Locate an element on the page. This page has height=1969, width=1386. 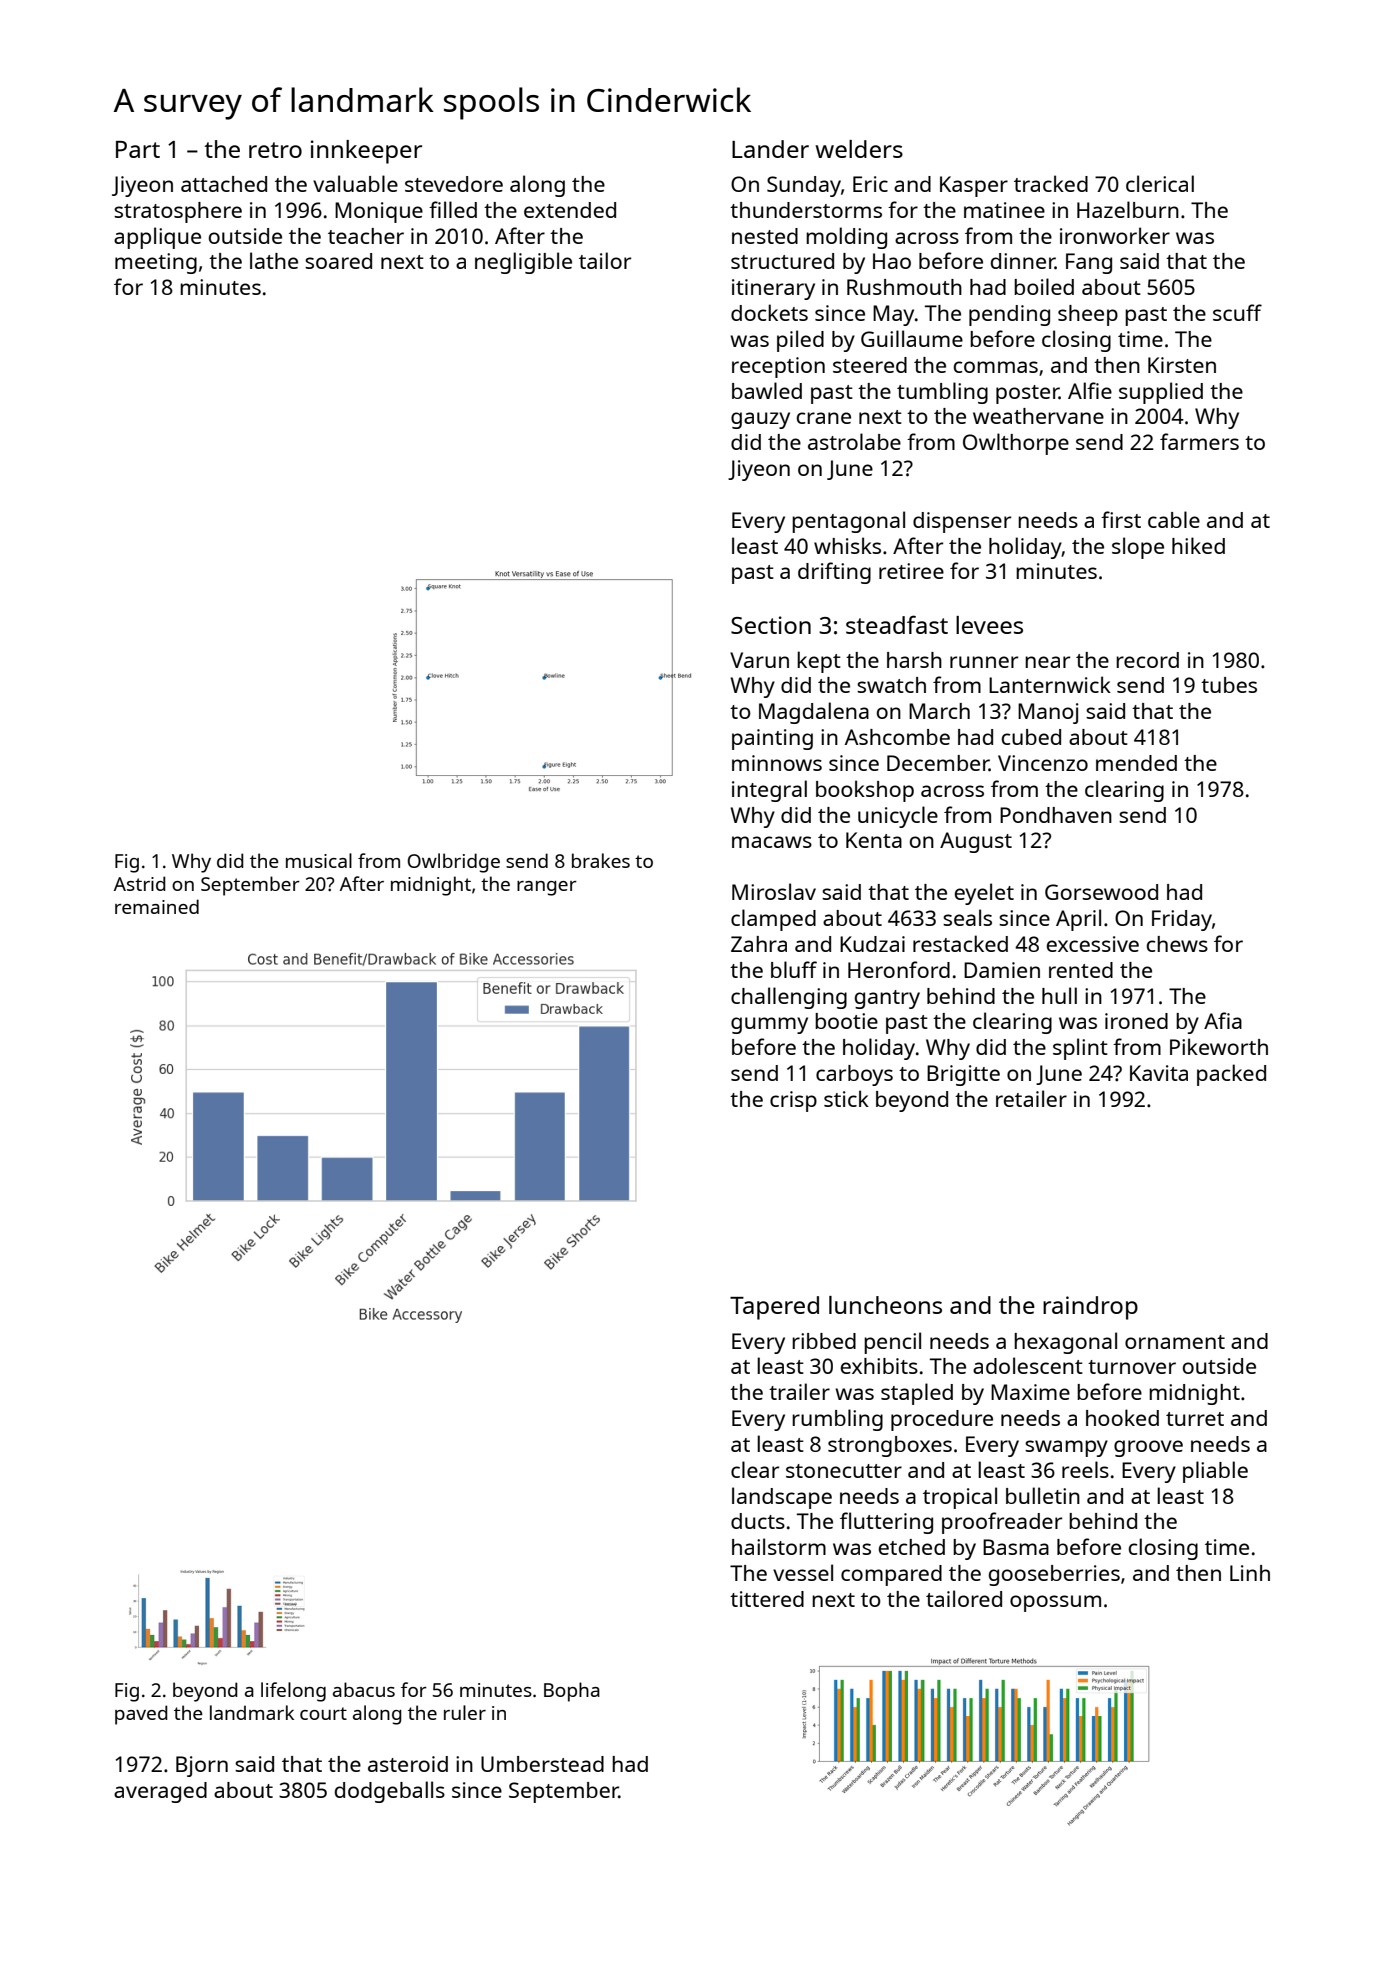
remained is located at coordinates (157, 906).
